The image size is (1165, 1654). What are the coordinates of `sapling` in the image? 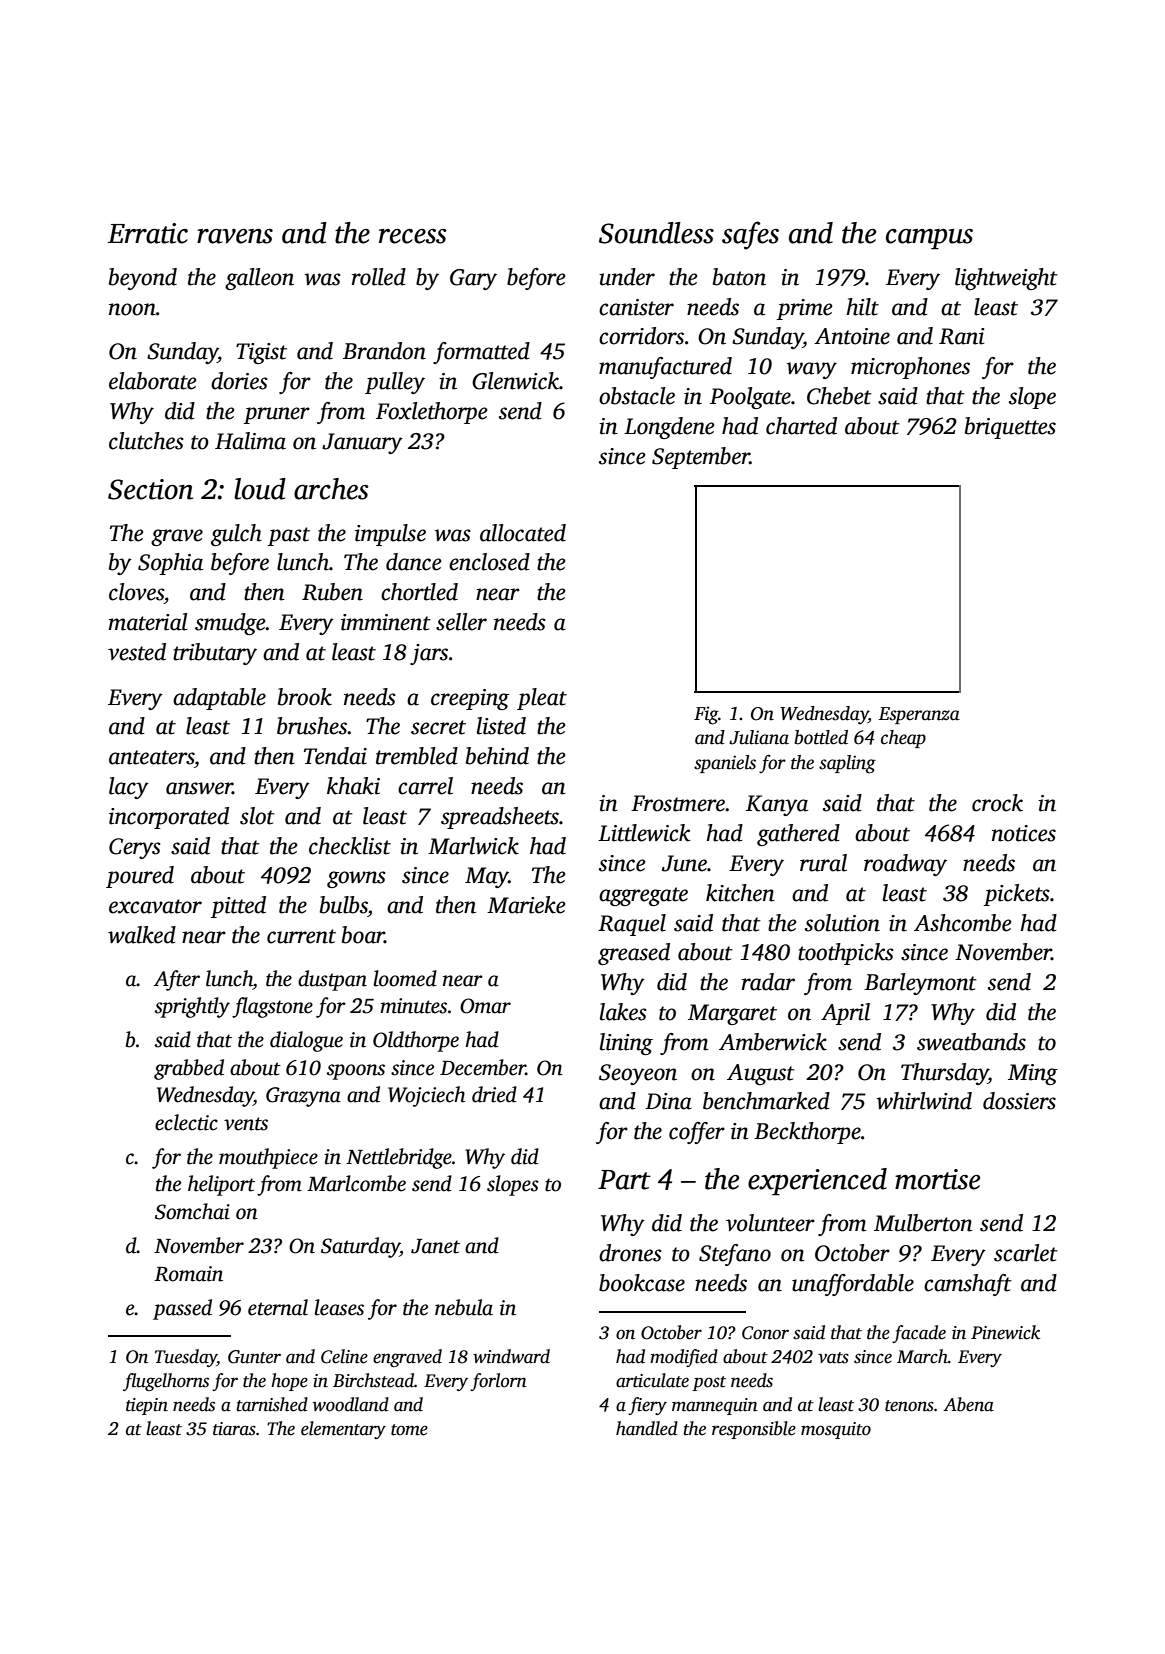 It's located at (847, 764).
